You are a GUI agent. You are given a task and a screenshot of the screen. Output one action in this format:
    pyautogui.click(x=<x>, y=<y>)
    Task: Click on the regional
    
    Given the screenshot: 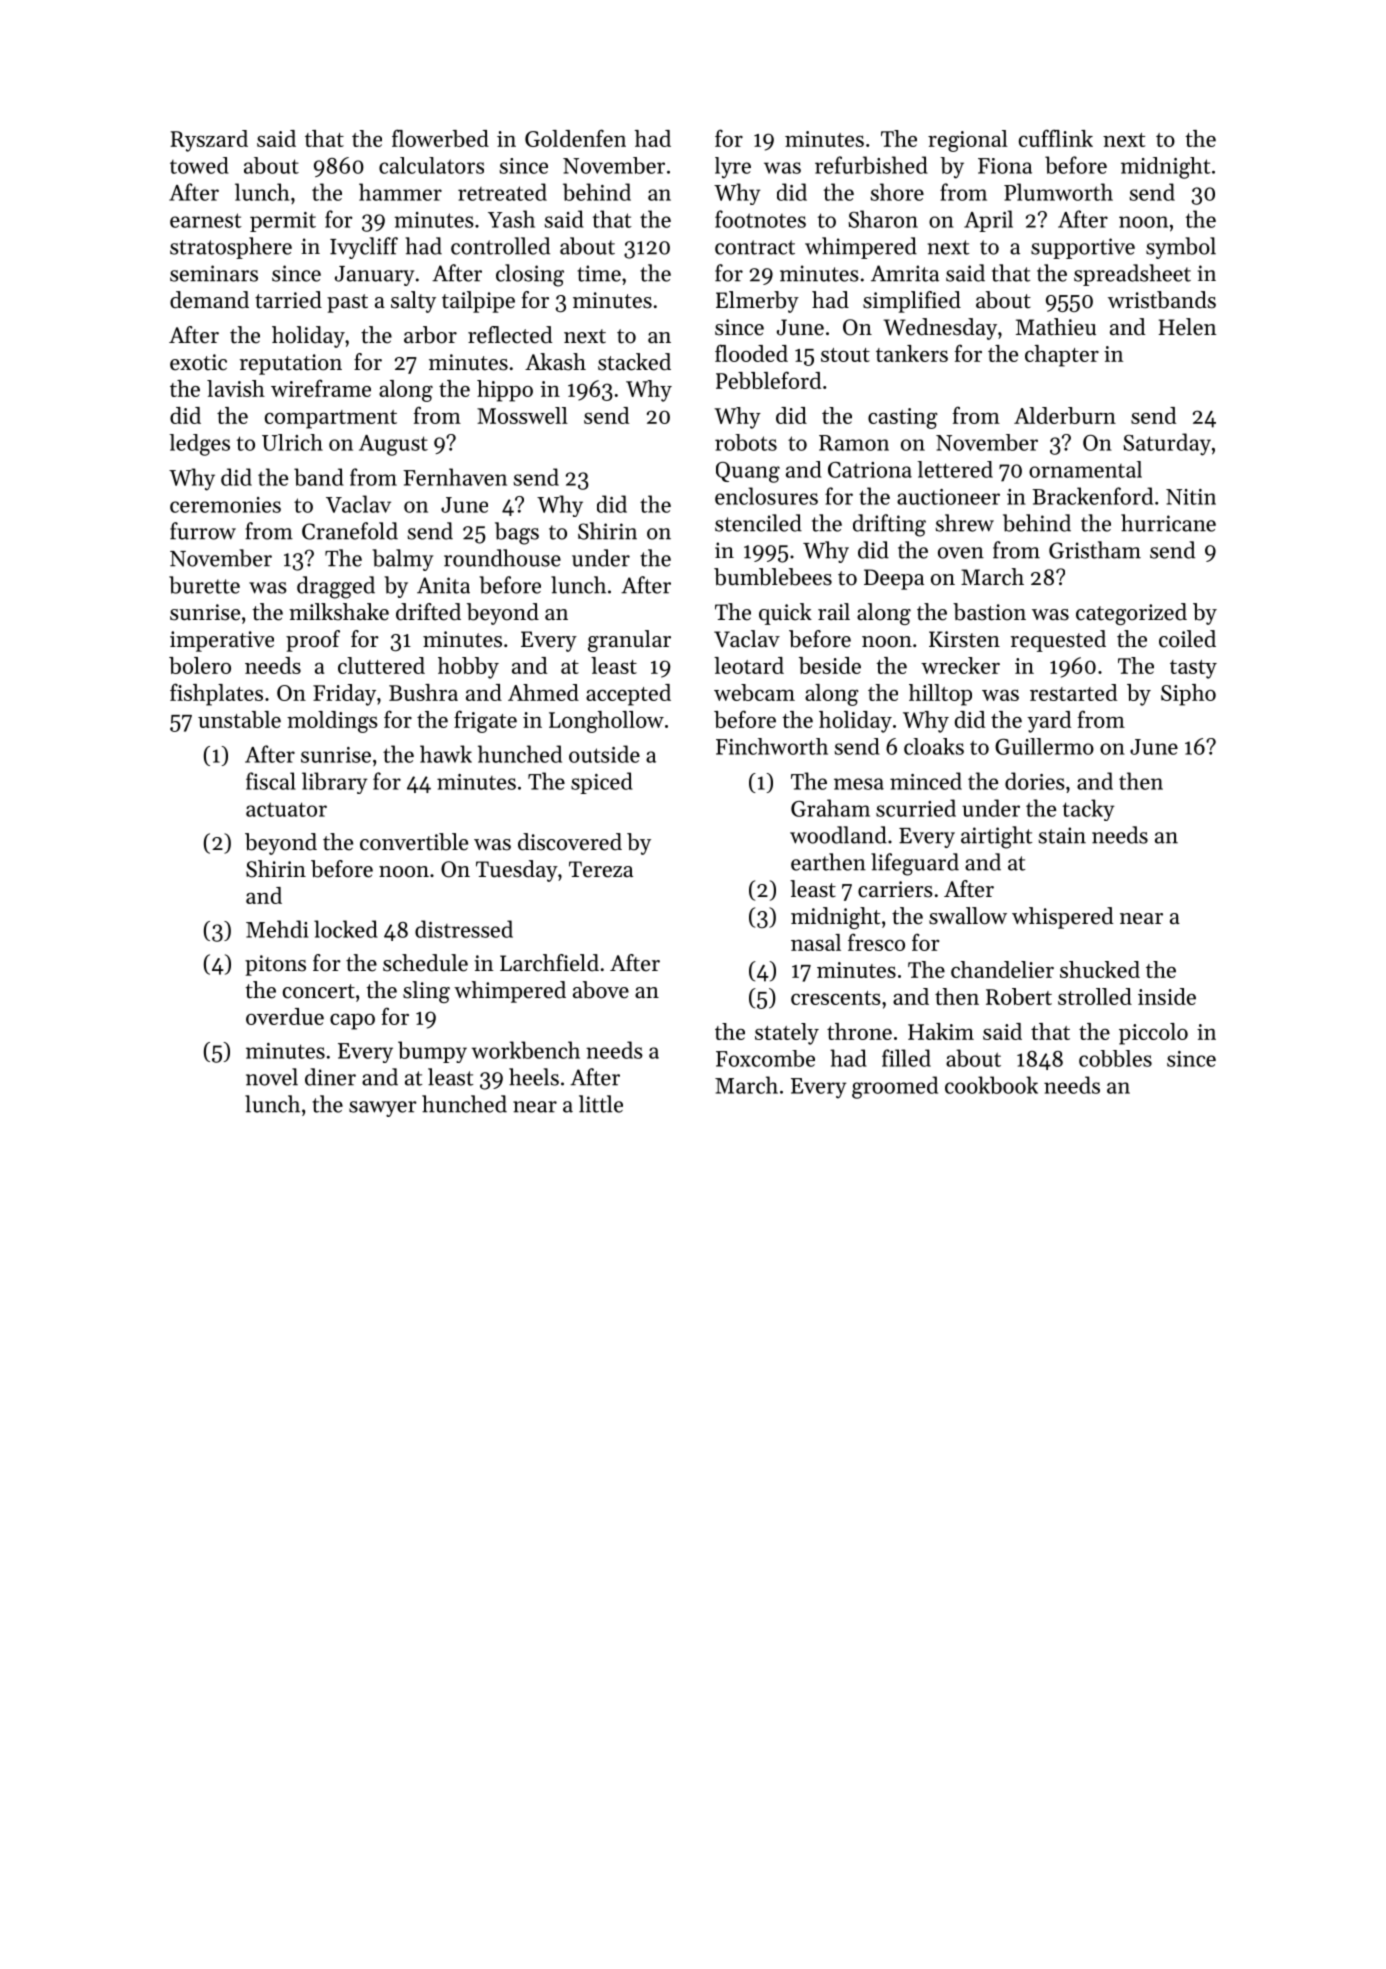 What is the action you would take?
    pyautogui.click(x=968, y=141)
